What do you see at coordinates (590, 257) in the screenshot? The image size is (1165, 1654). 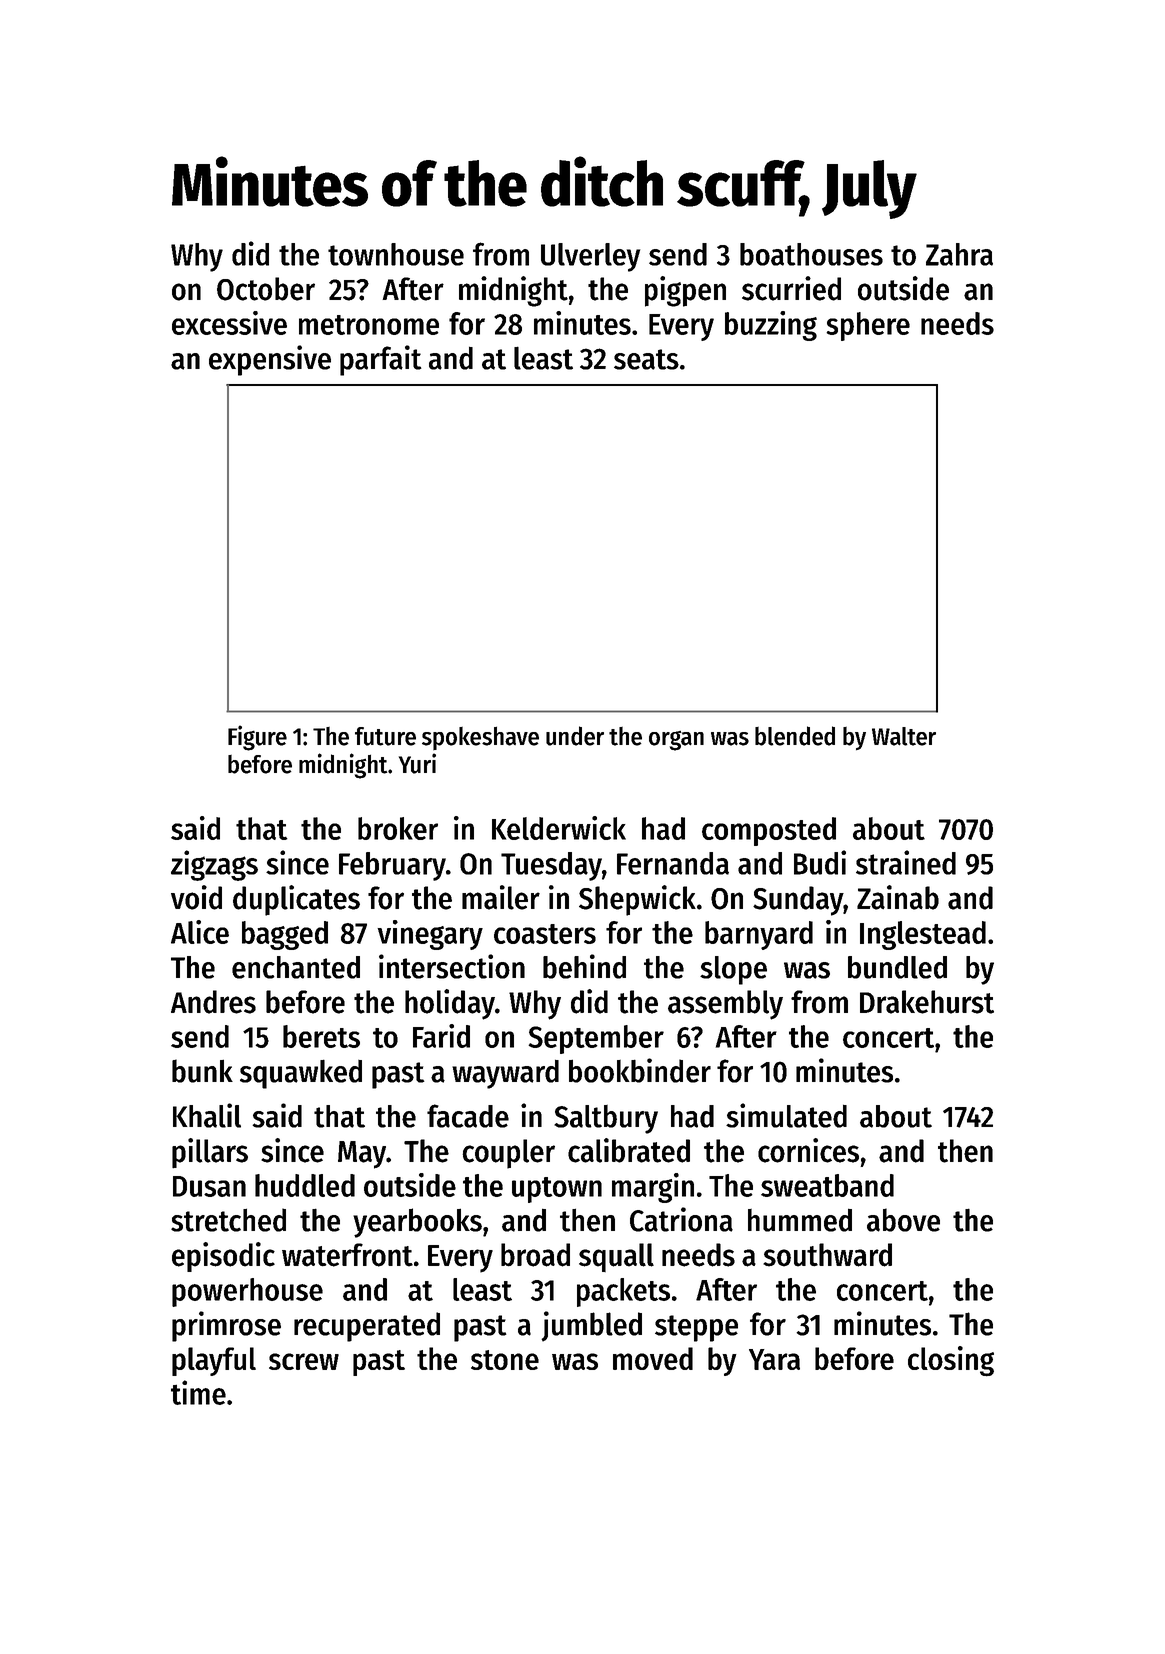 I see `Ulverley` at bounding box center [590, 257].
